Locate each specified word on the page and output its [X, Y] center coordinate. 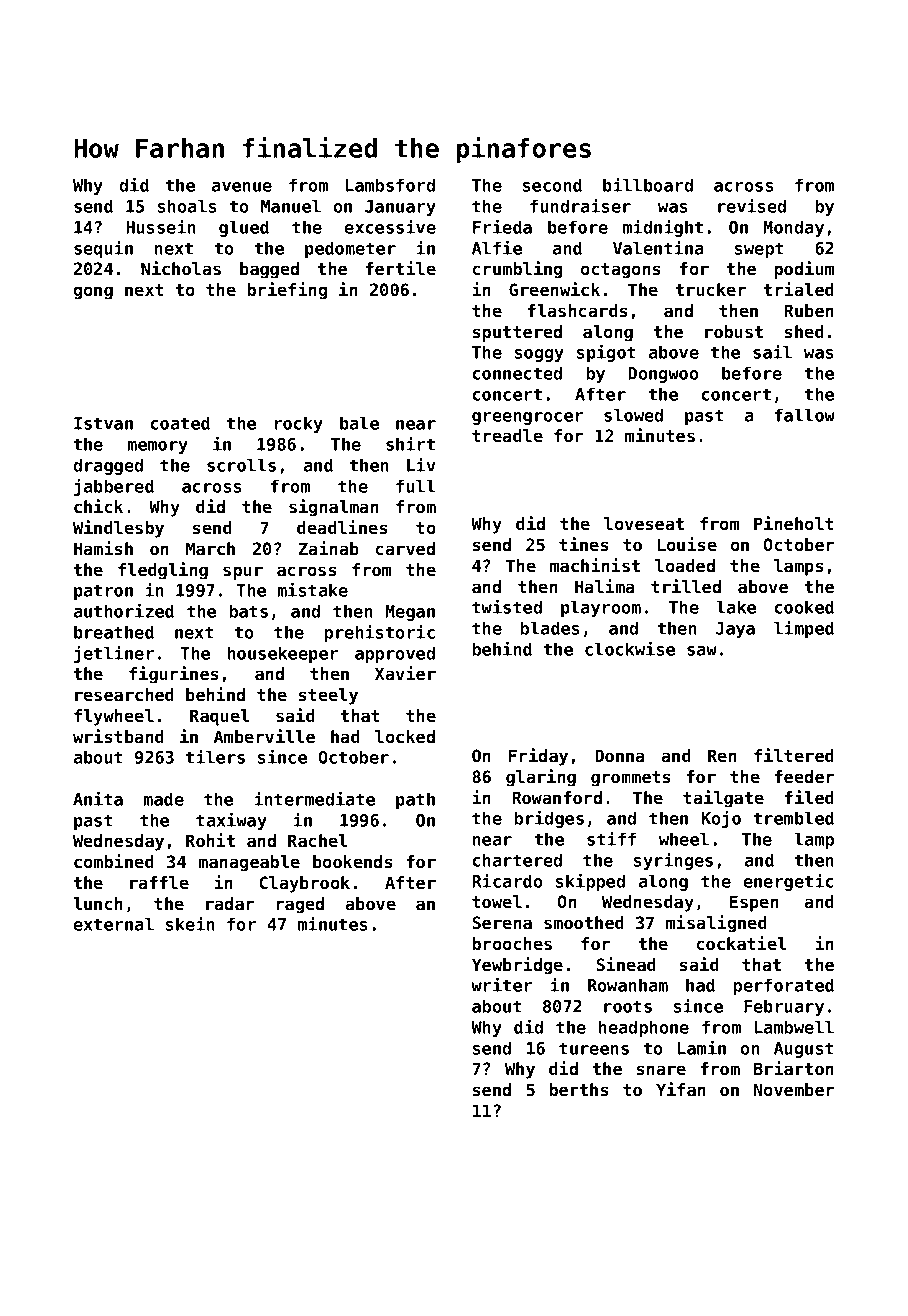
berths [579, 1089]
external [114, 924]
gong [93, 293]
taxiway [231, 821]
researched [124, 695]
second [552, 185]
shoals [187, 206]
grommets [631, 779]
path [415, 800]
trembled [794, 818]
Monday [793, 228]
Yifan [681, 1089]
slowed [633, 415]
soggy [539, 355]
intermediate [314, 798]
